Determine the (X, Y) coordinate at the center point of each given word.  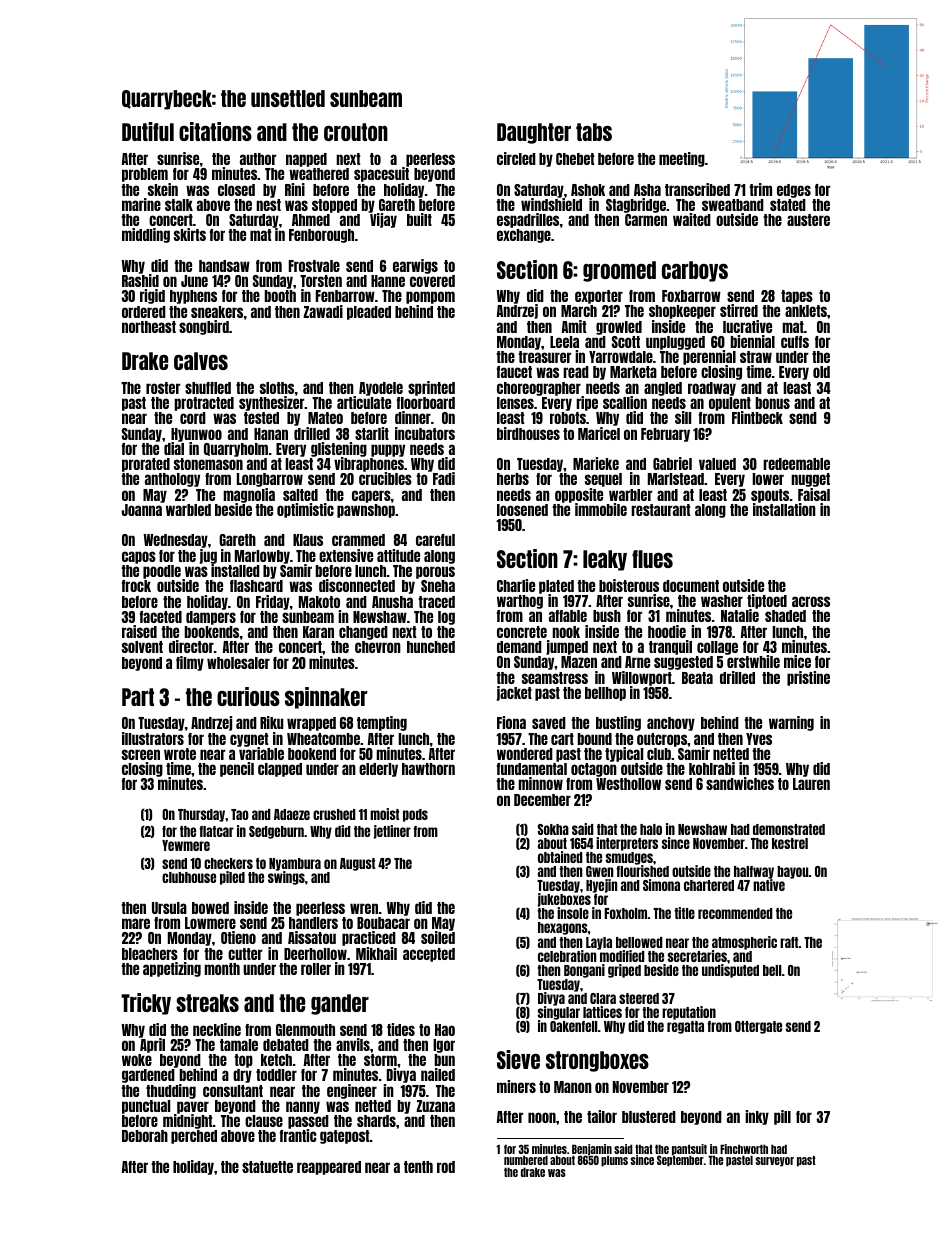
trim (760, 189)
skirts (190, 234)
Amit (573, 326)
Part (138, 697)
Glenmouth (305, 1030)
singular (559, 1013)
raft (789, 942)
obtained (560, 857)
